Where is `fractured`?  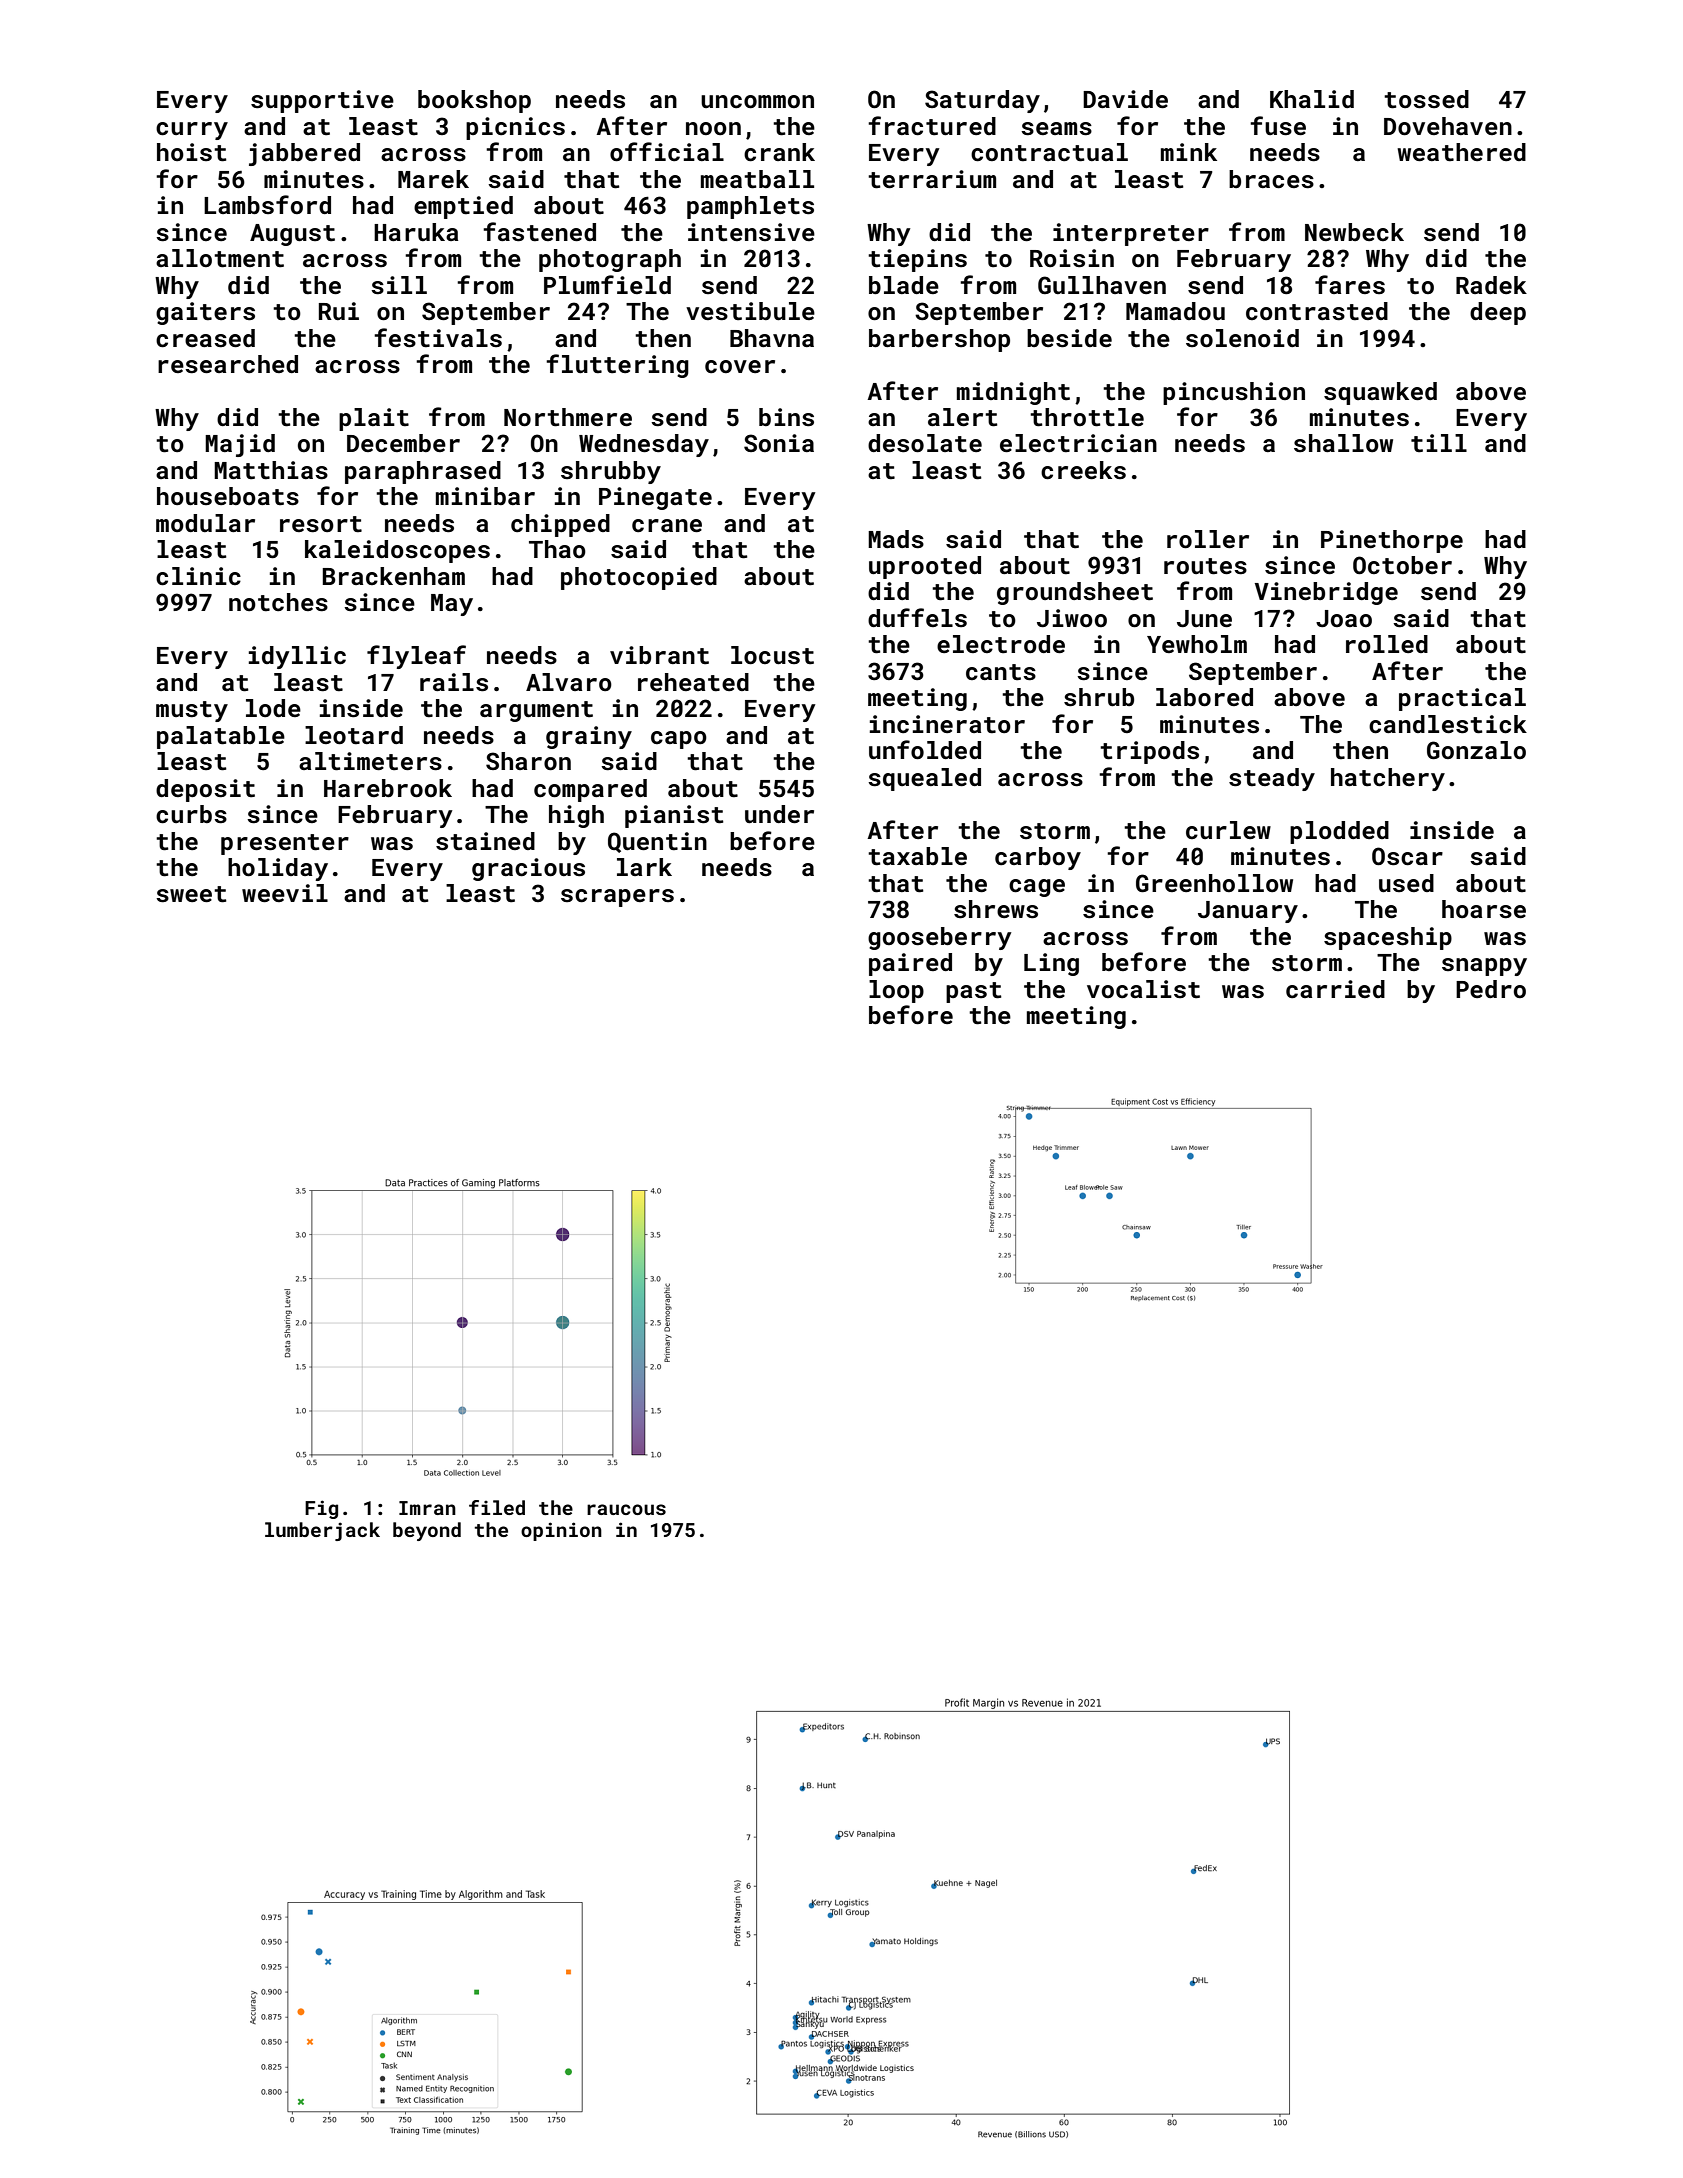 fractured is located at coordinates (932, 126).
